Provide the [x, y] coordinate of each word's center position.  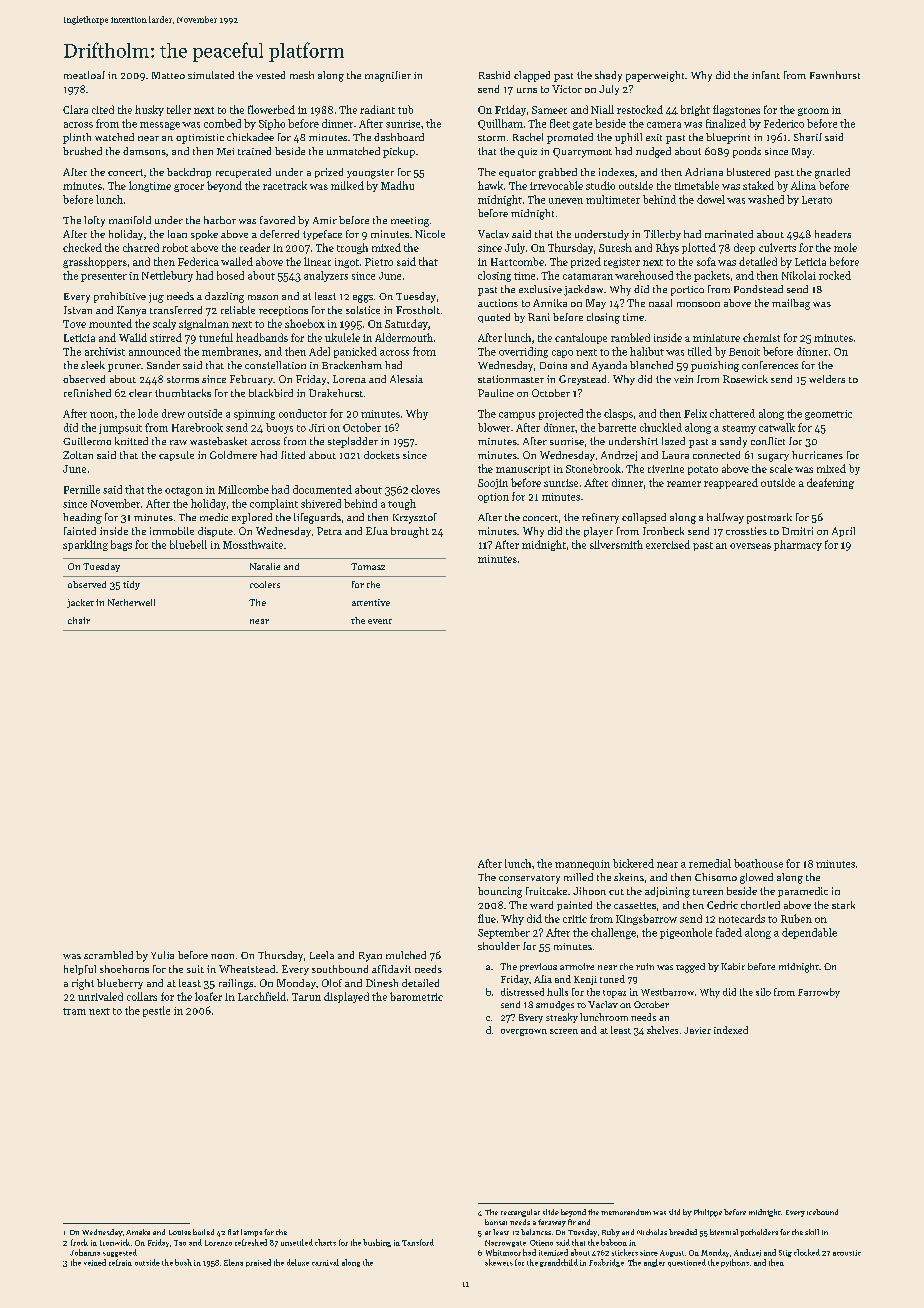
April [843, 532]
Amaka [138, 1232]
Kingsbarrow [646, 919]
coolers [265, 584]
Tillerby [662, 235]
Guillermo [87, 441]
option [493, 498]
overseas [750, 546]
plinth [77, 138]
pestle [156, 1011]
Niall [602, 109]
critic [575, 919]
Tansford [418, 1242]
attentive [371, 602]
